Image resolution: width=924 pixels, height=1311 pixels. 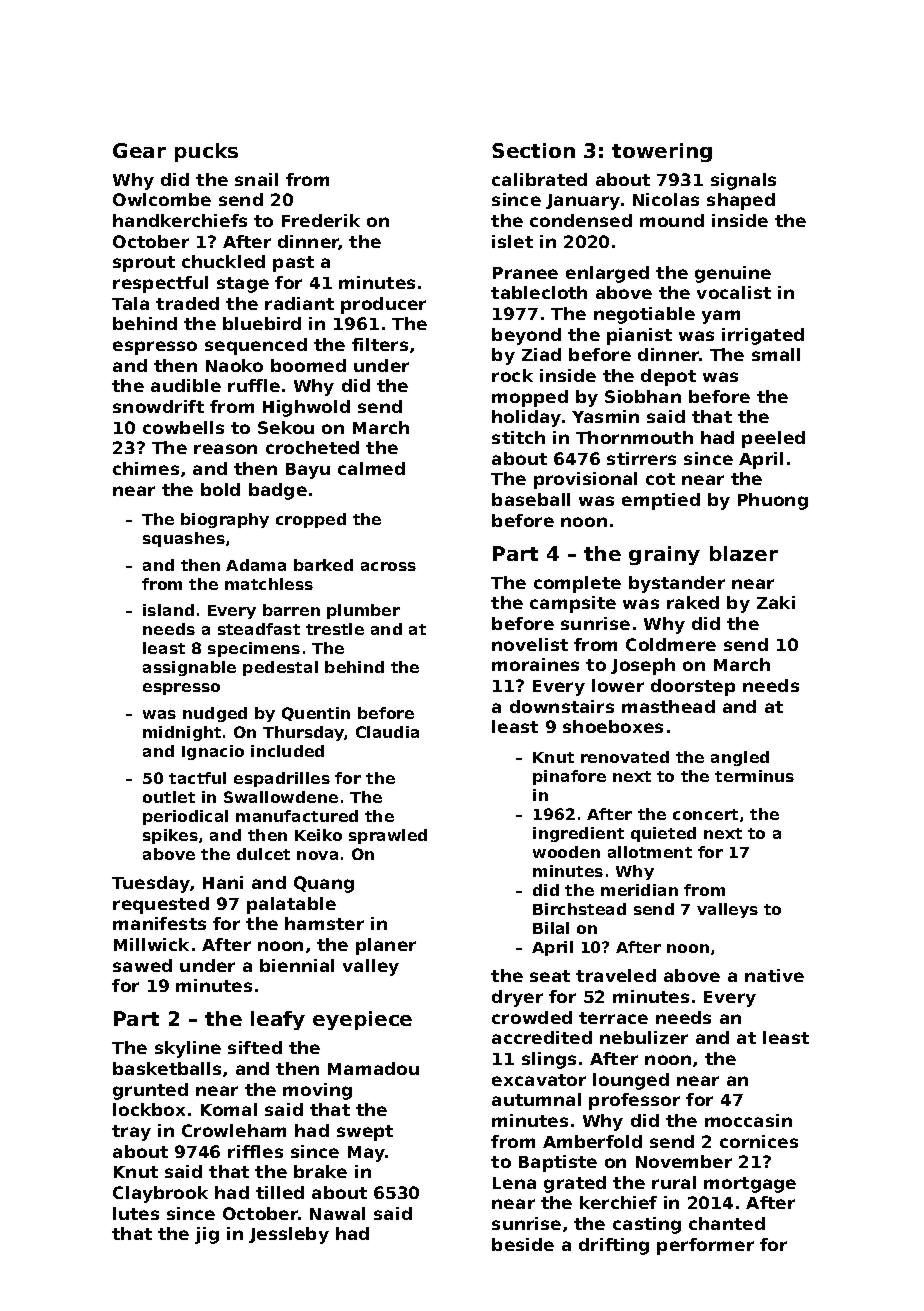 I want to click on Coldmere, so click(x=671, y=644).
